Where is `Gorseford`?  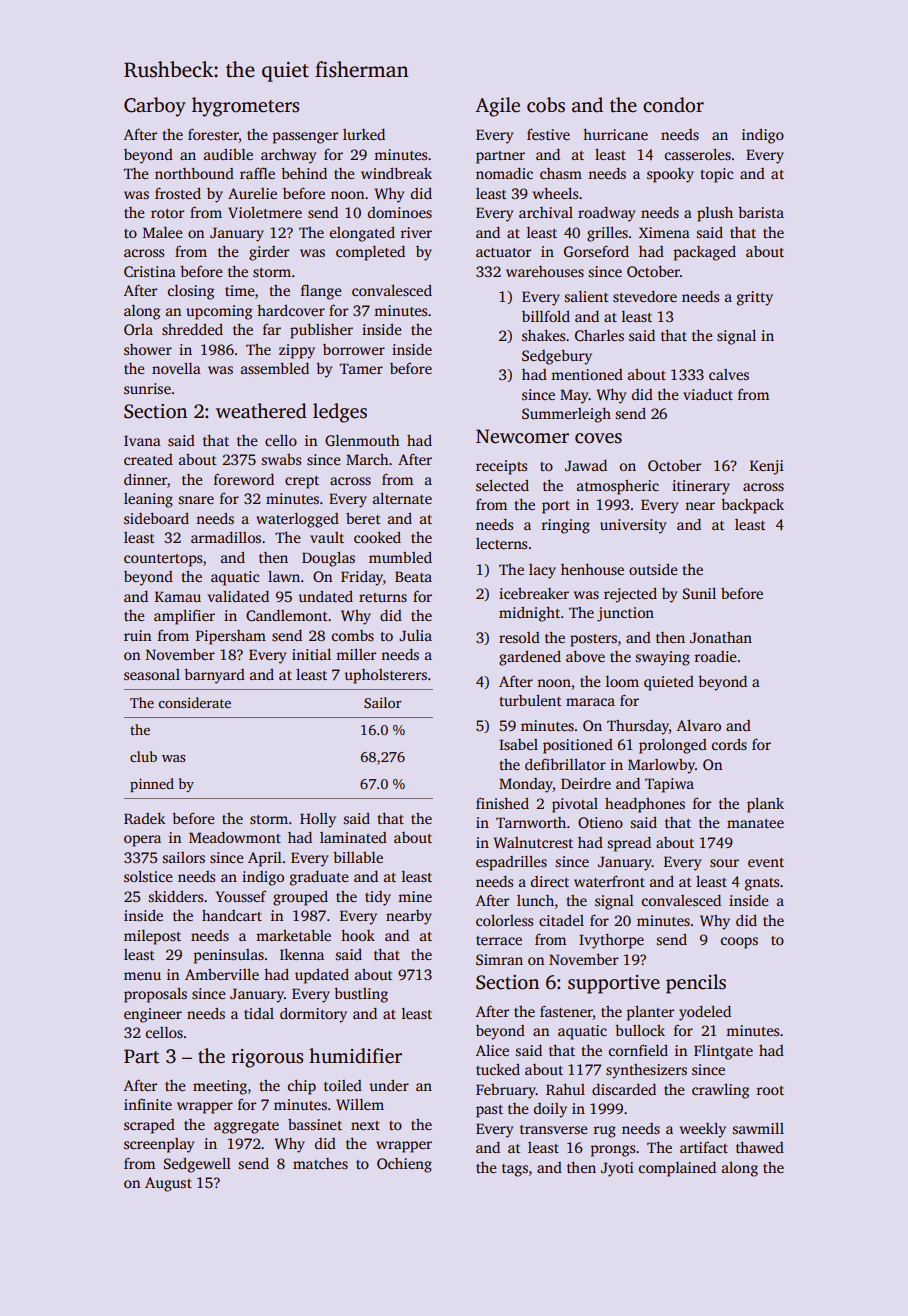
Gorseford is located at coordinates (596, 251).
